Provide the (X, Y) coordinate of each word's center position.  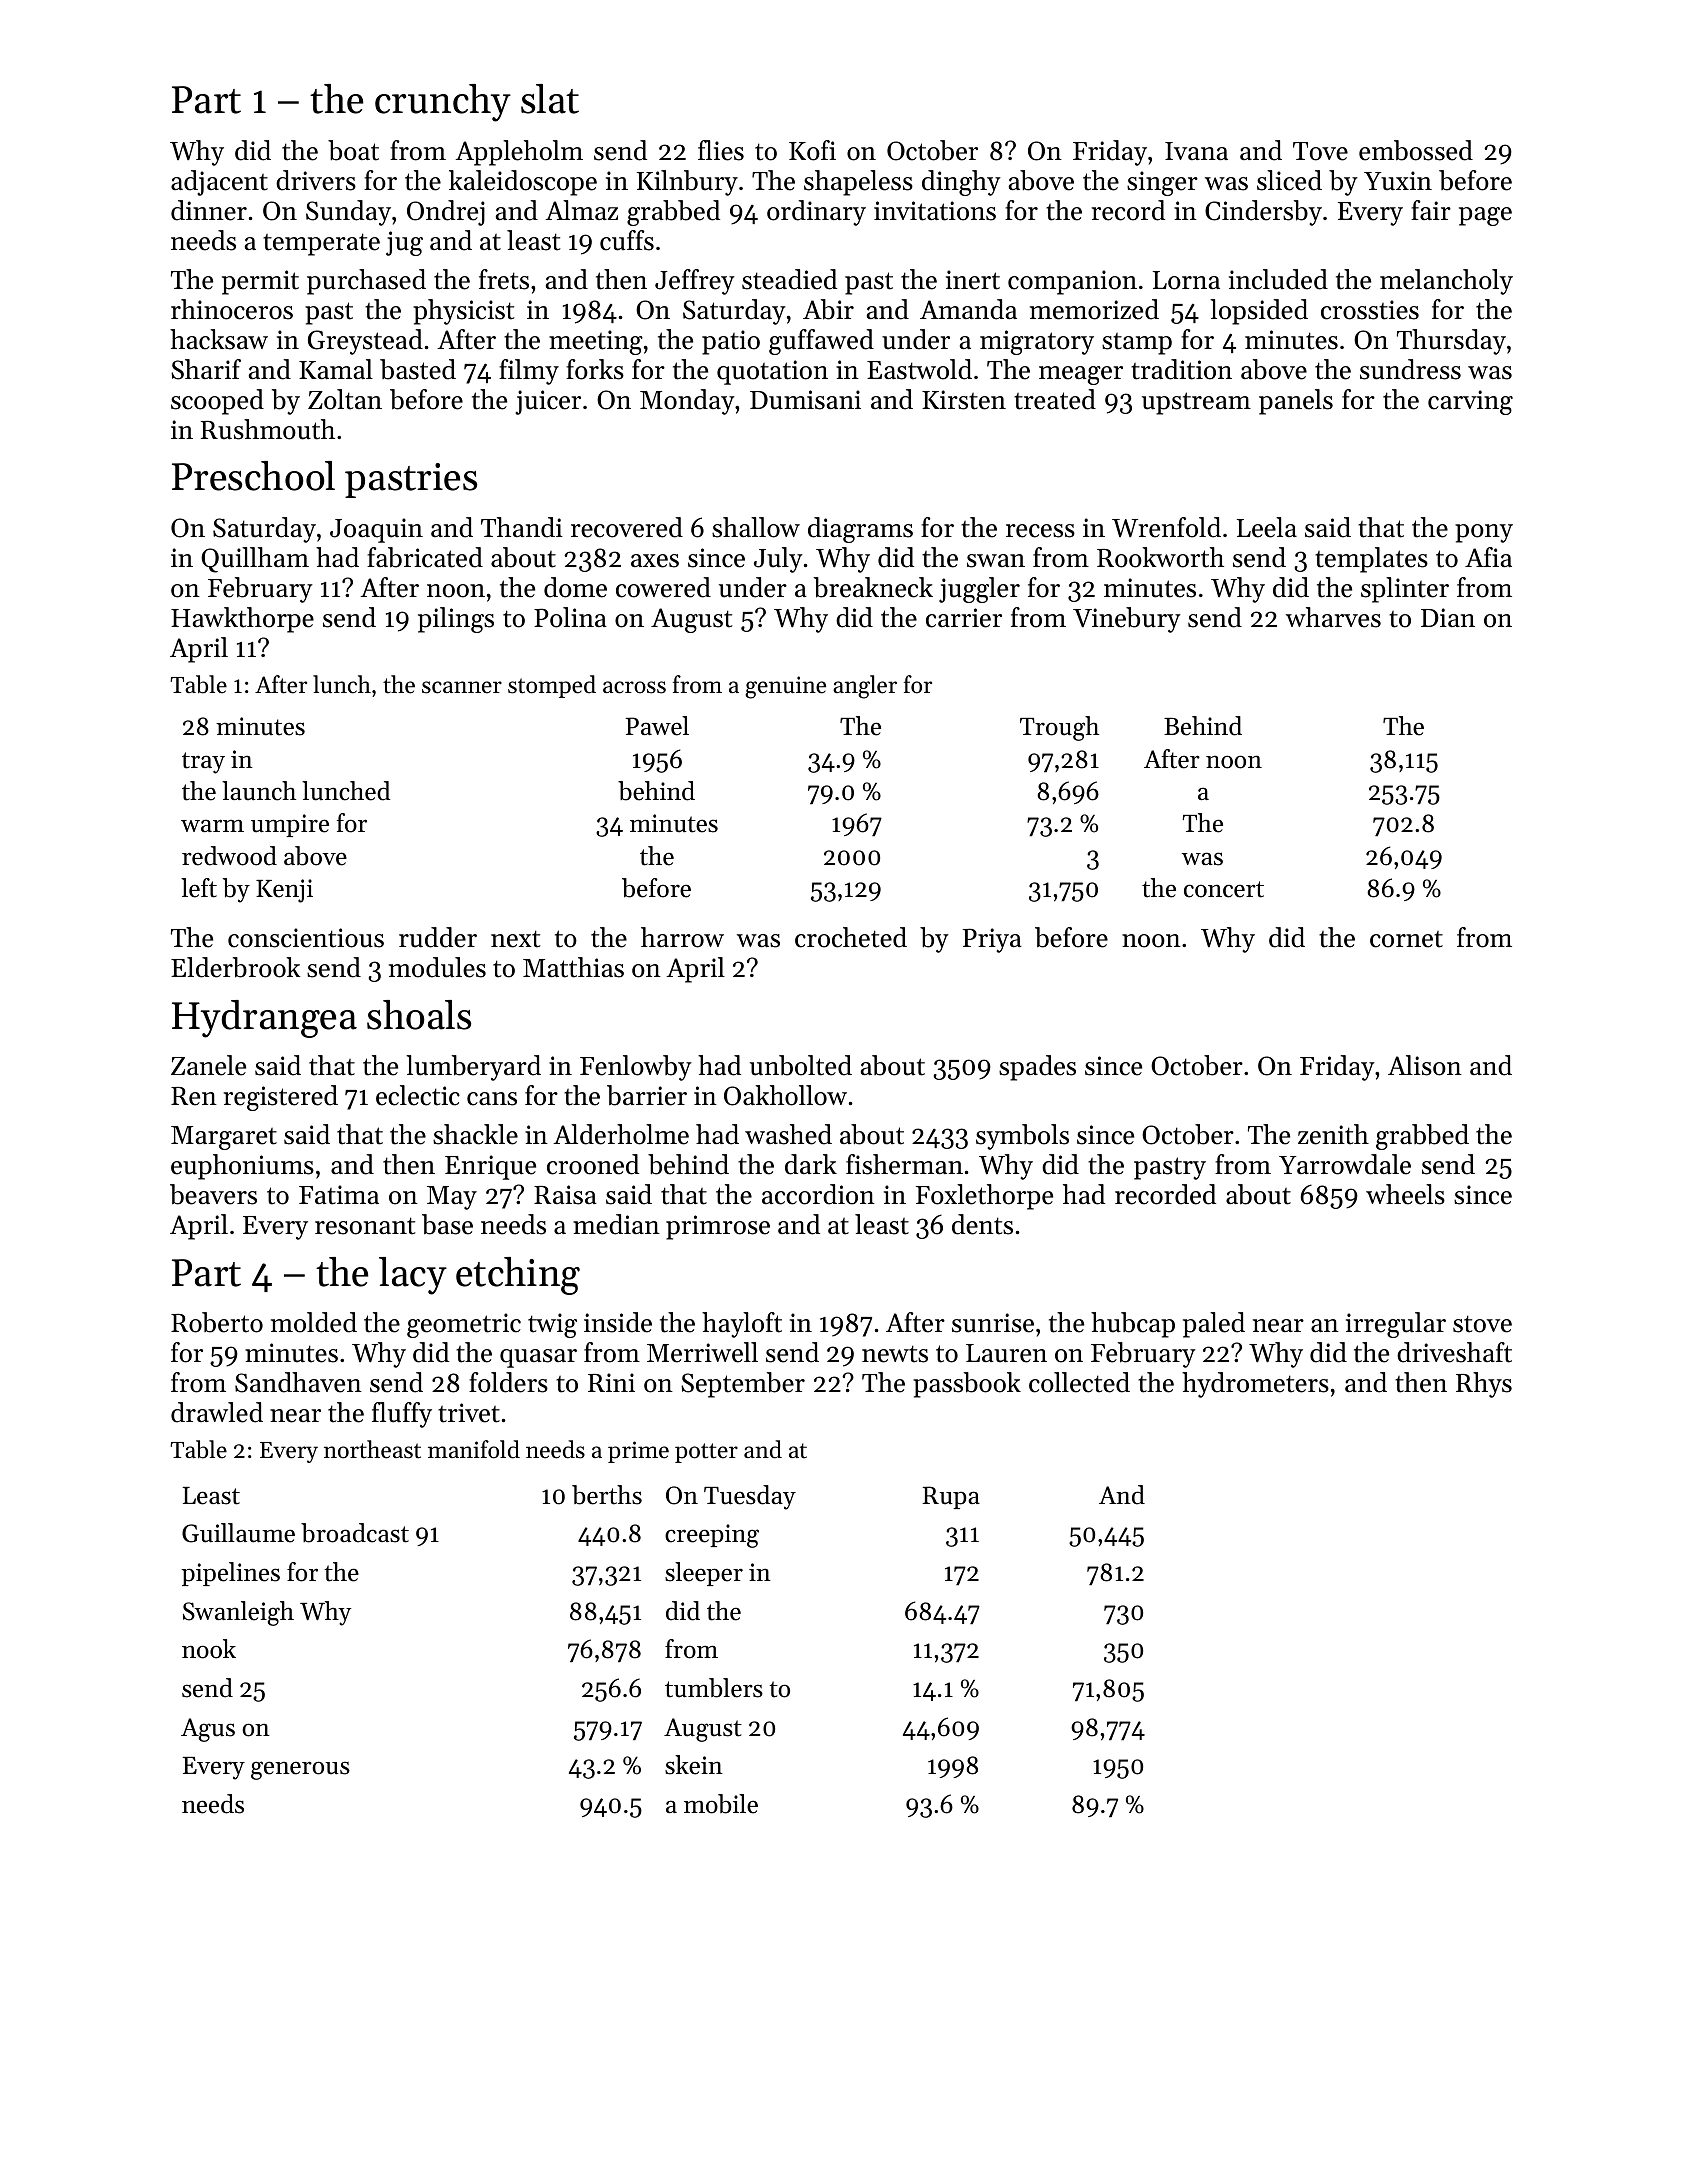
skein (694, 1765)
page (1485, 216)
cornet (1406, 939)
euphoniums (242, 1167)
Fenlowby (636, 1068)
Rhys (1484, 1385)
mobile (721, 1804)
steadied (789, 279)
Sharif (206, 369)
